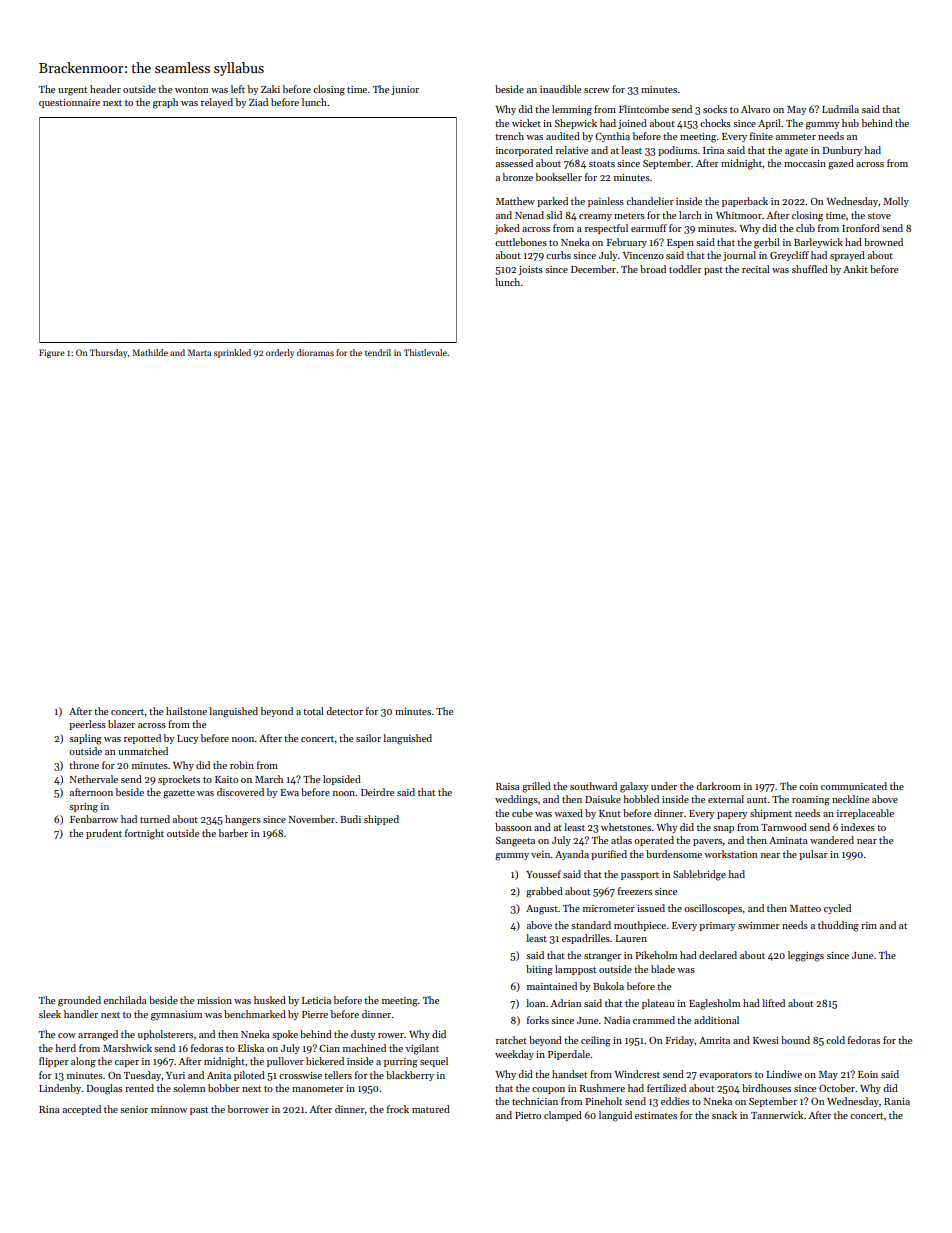 This document has height=1233, width=952. Describe the element at coordinates (425, 352) in the document. I see `Thistlevale` at that location.
